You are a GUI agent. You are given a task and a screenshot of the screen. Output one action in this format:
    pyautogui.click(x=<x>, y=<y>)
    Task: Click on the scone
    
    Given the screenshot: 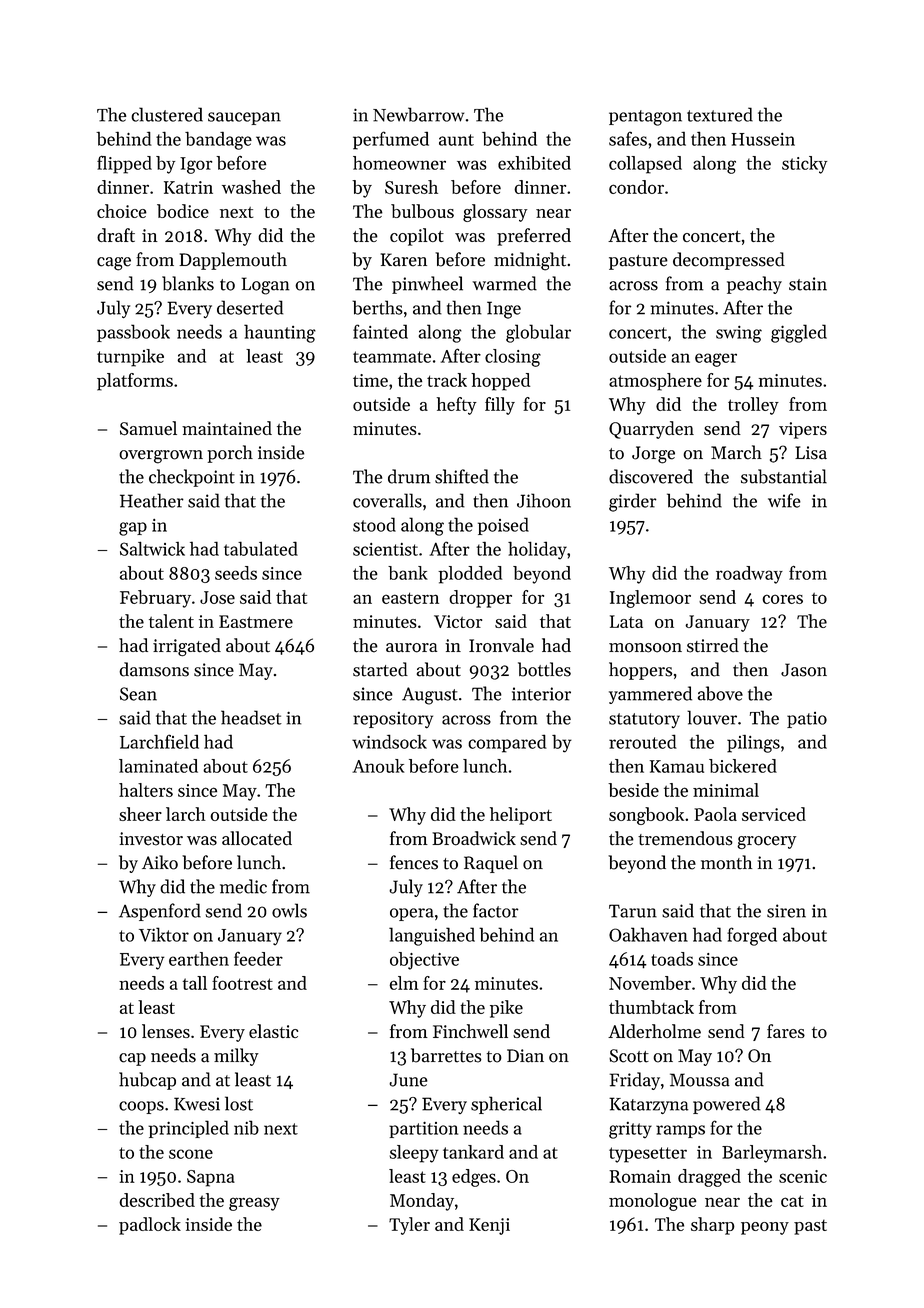 What is the action you would take?
    pyautogui.click(x=191, y=1154)
